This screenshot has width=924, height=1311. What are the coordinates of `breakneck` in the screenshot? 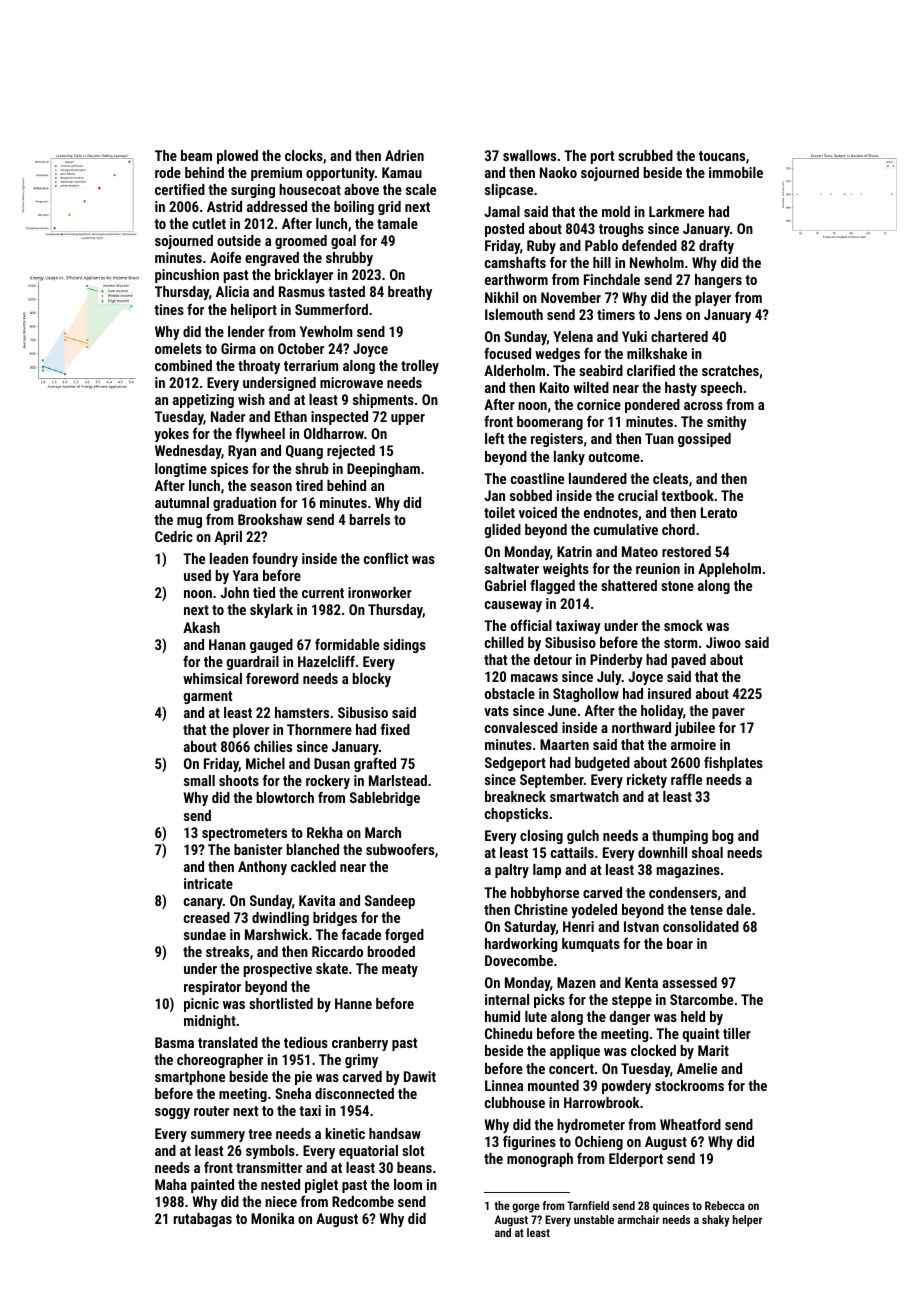 It's located at (515, 796).
